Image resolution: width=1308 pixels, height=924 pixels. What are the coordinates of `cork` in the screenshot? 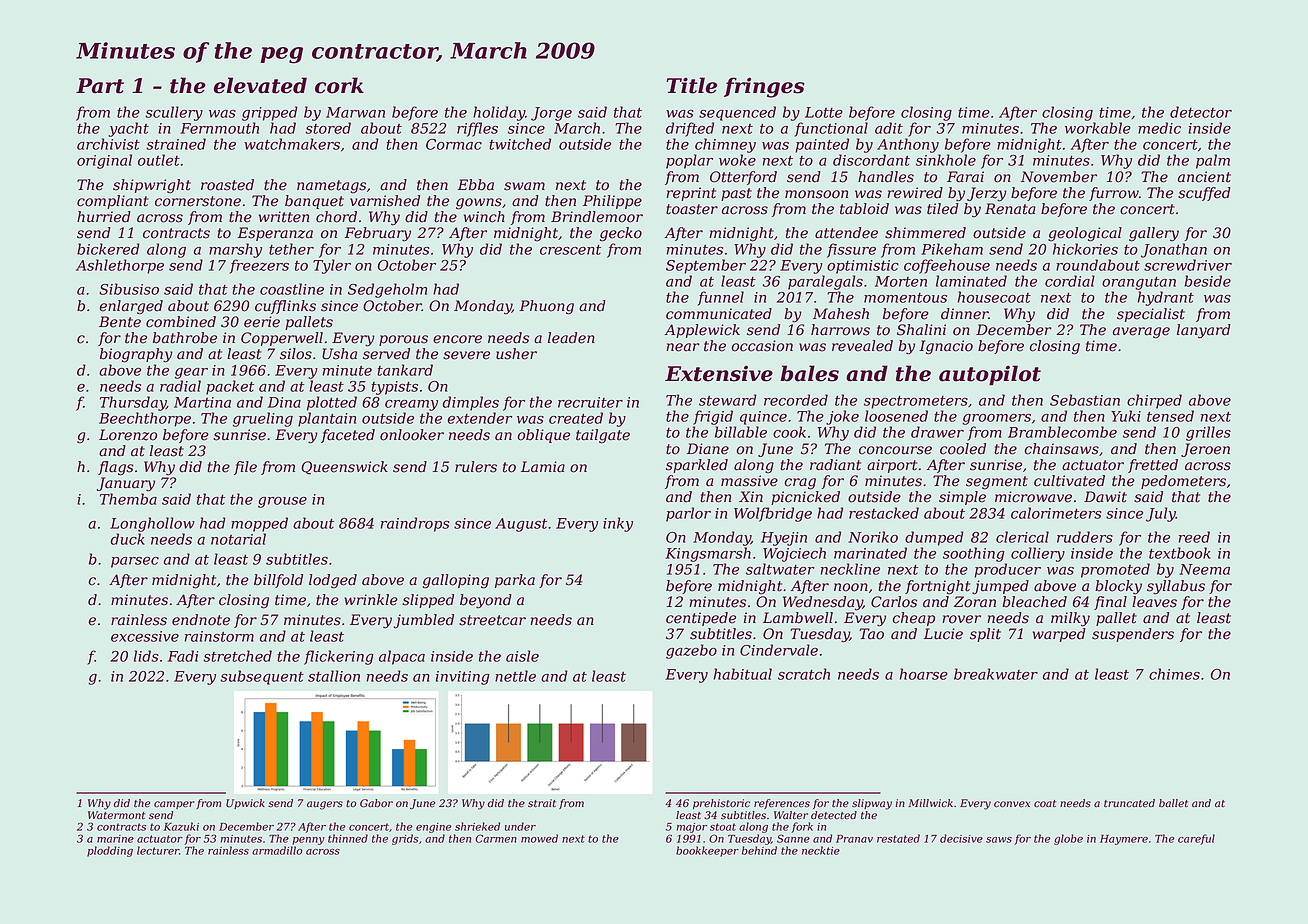 It's located at (339, 85).
